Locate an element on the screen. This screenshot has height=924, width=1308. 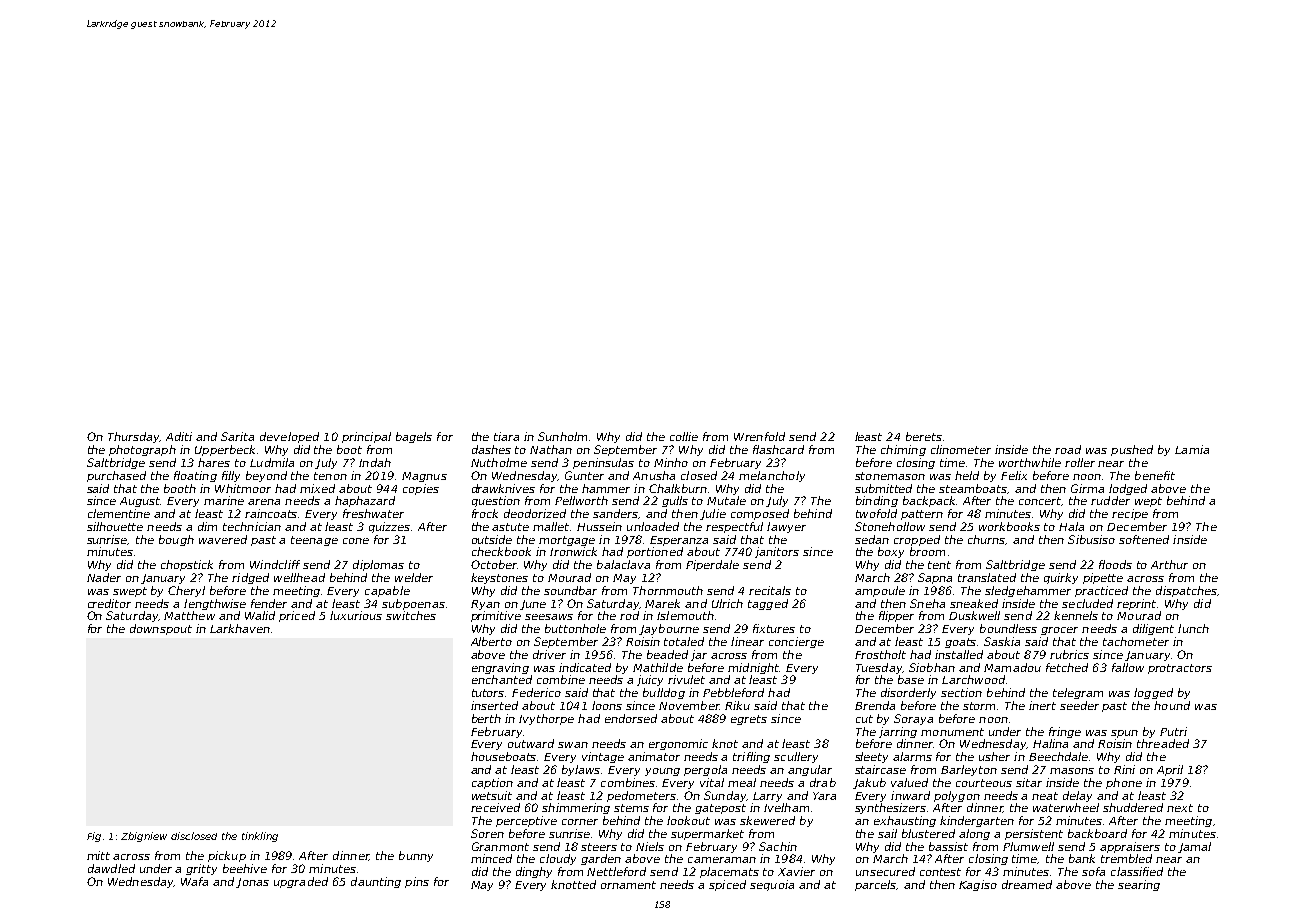
collie is located at coordinates (684, 436).
